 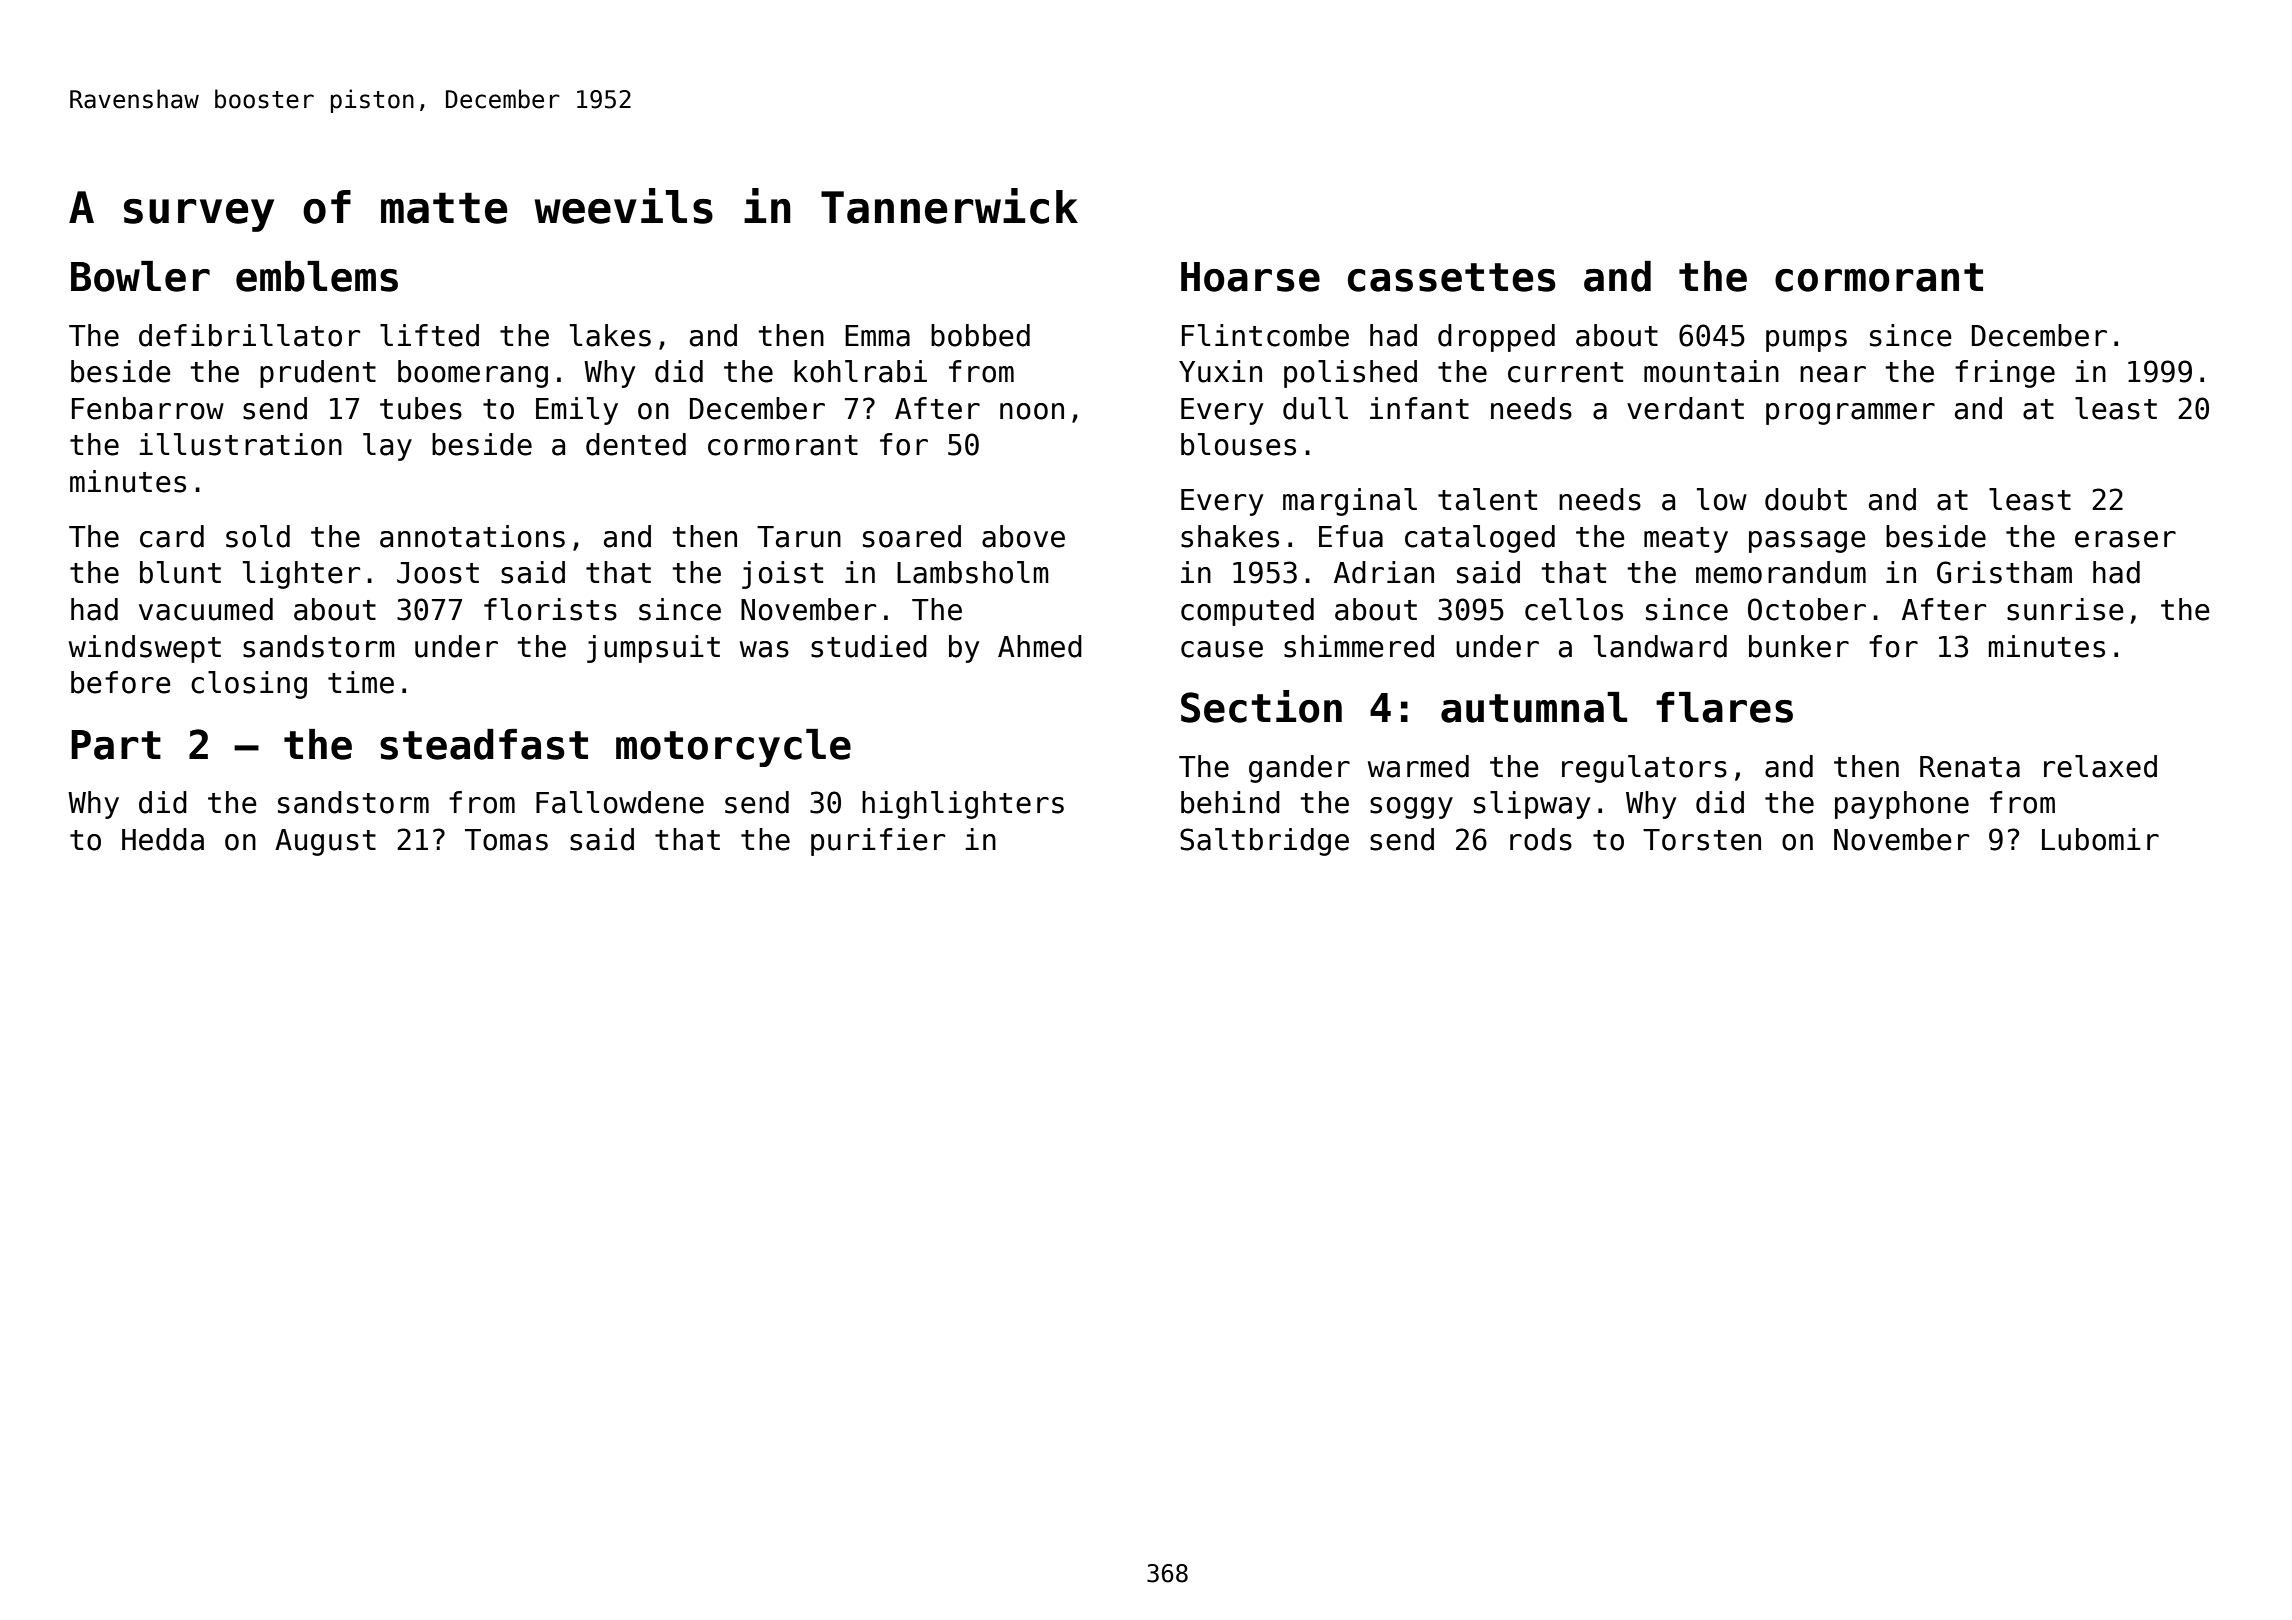 What do you see at coordinates (1250, 277) in the page?
I see `Hoarse` at bounding box center [1250, 277].
